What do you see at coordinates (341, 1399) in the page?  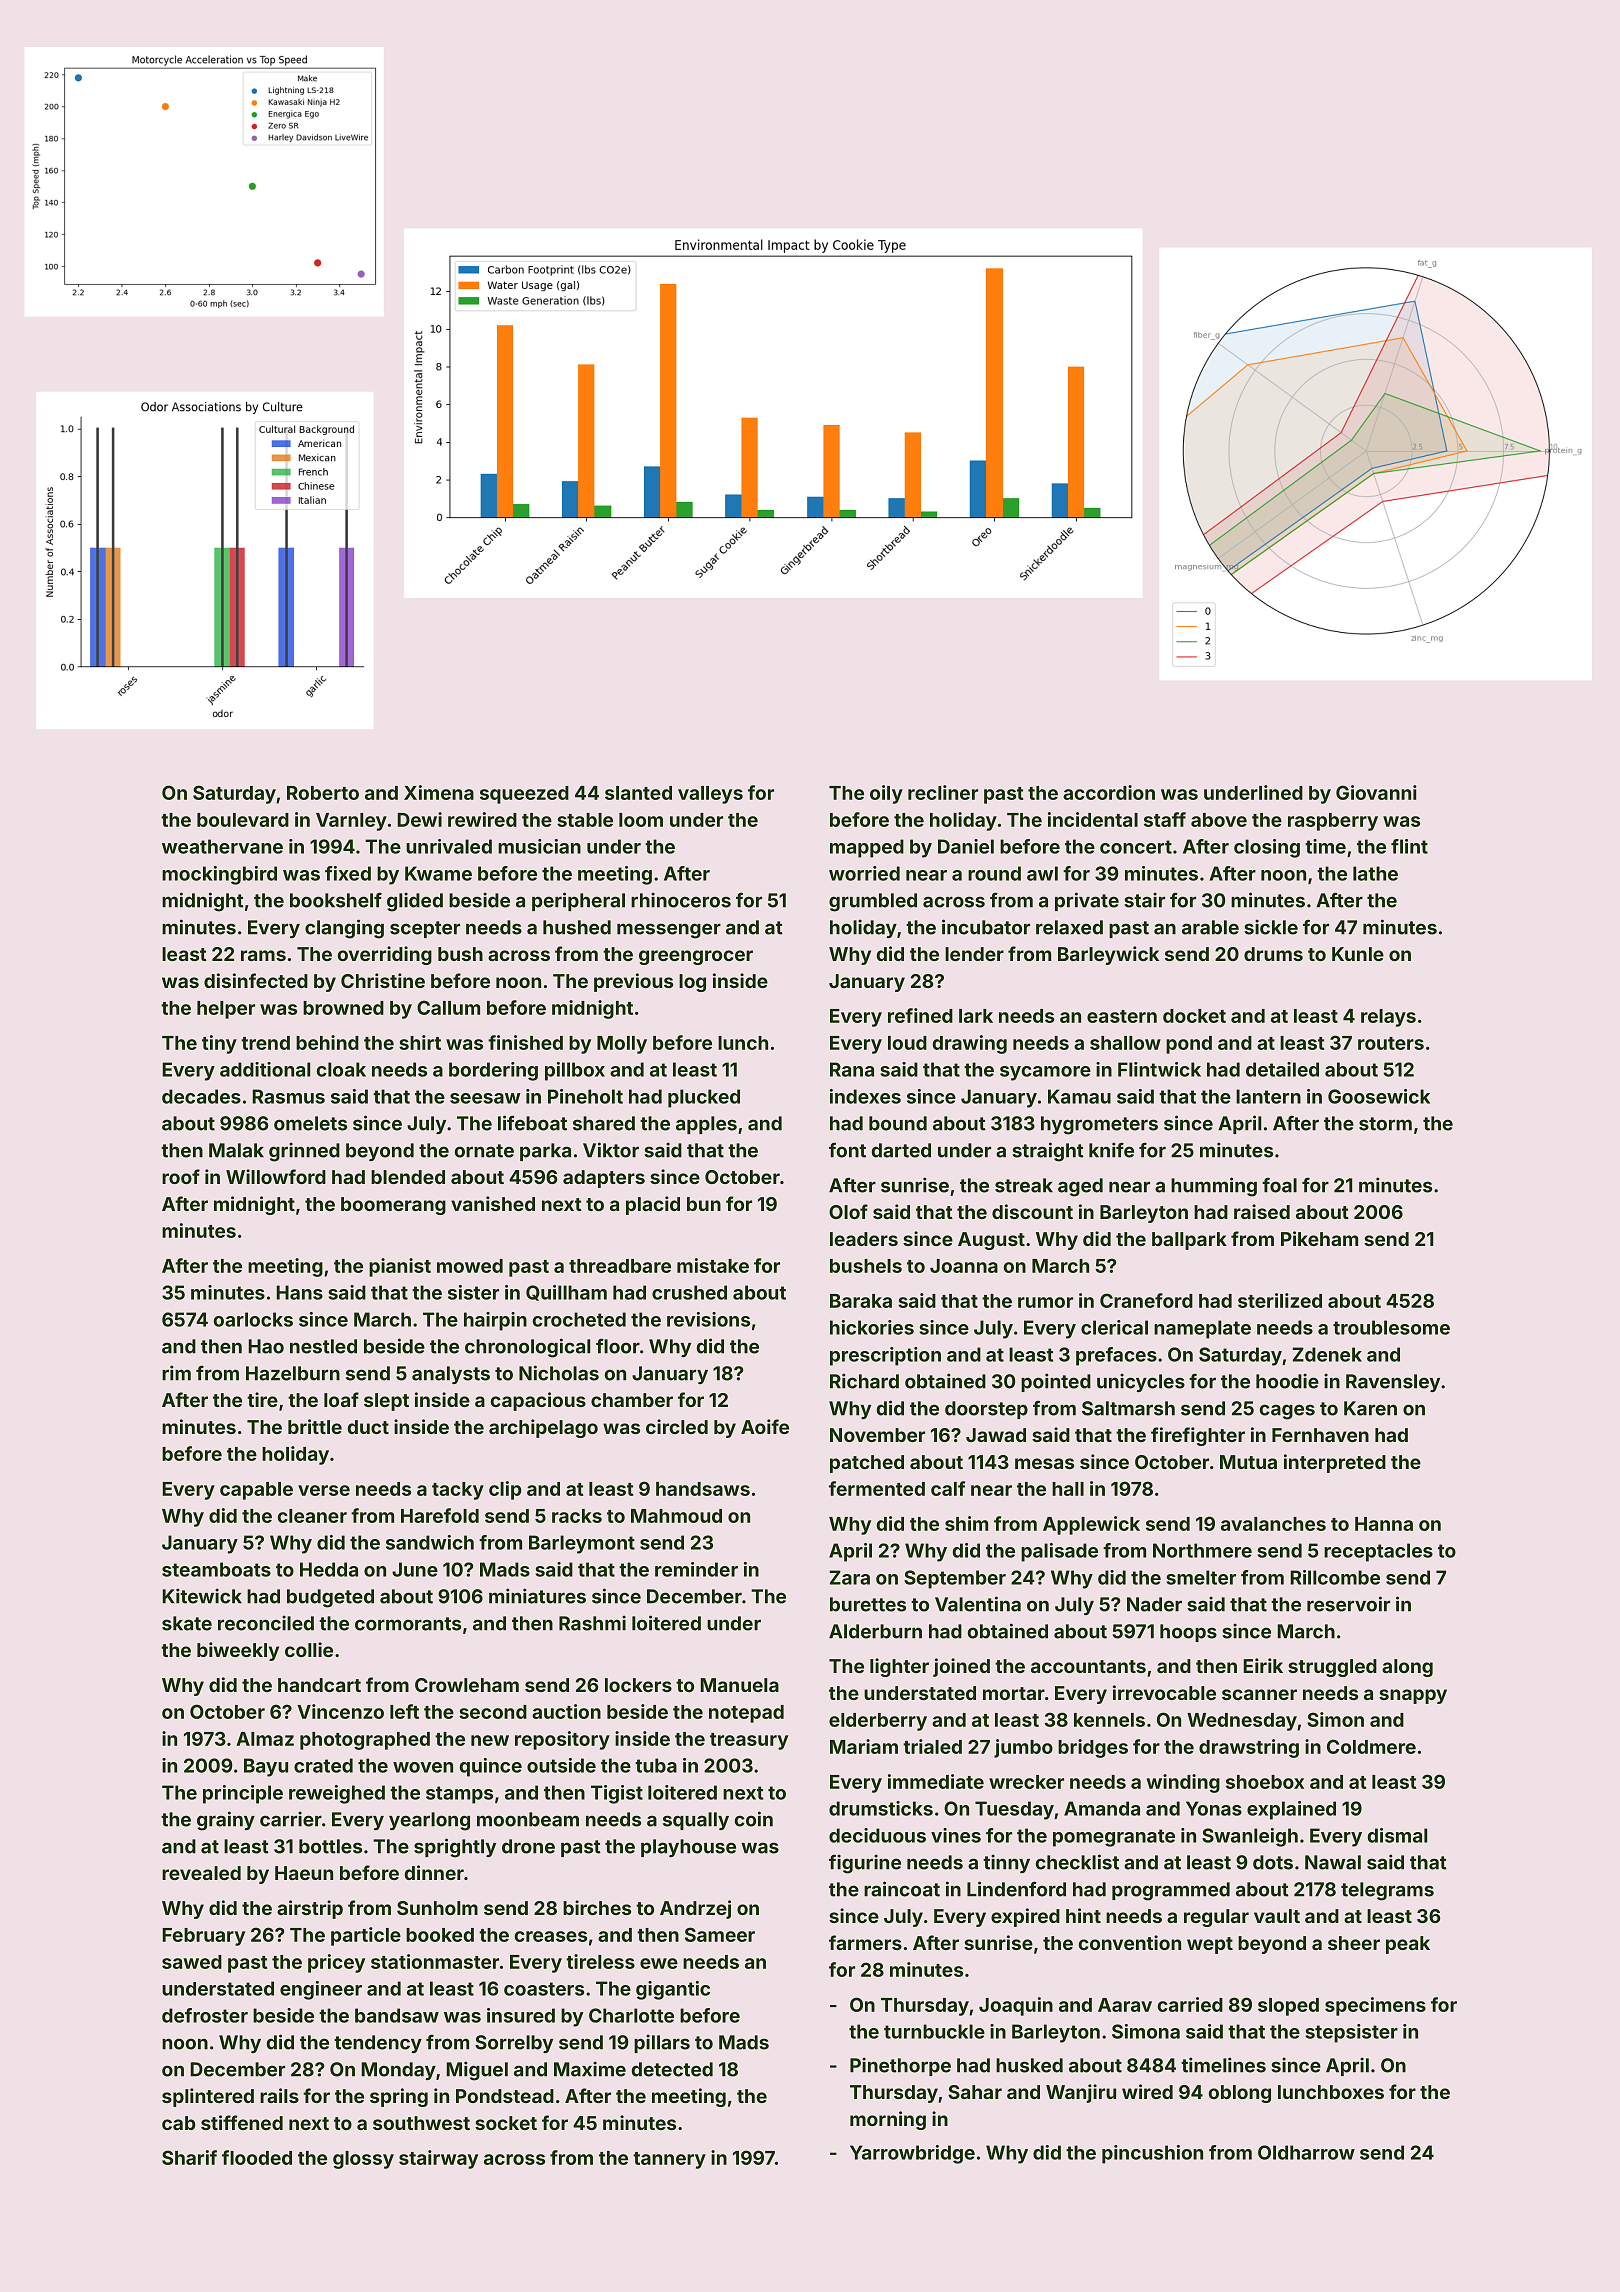 I see `loaf` at bounding box center [341, 1399].
